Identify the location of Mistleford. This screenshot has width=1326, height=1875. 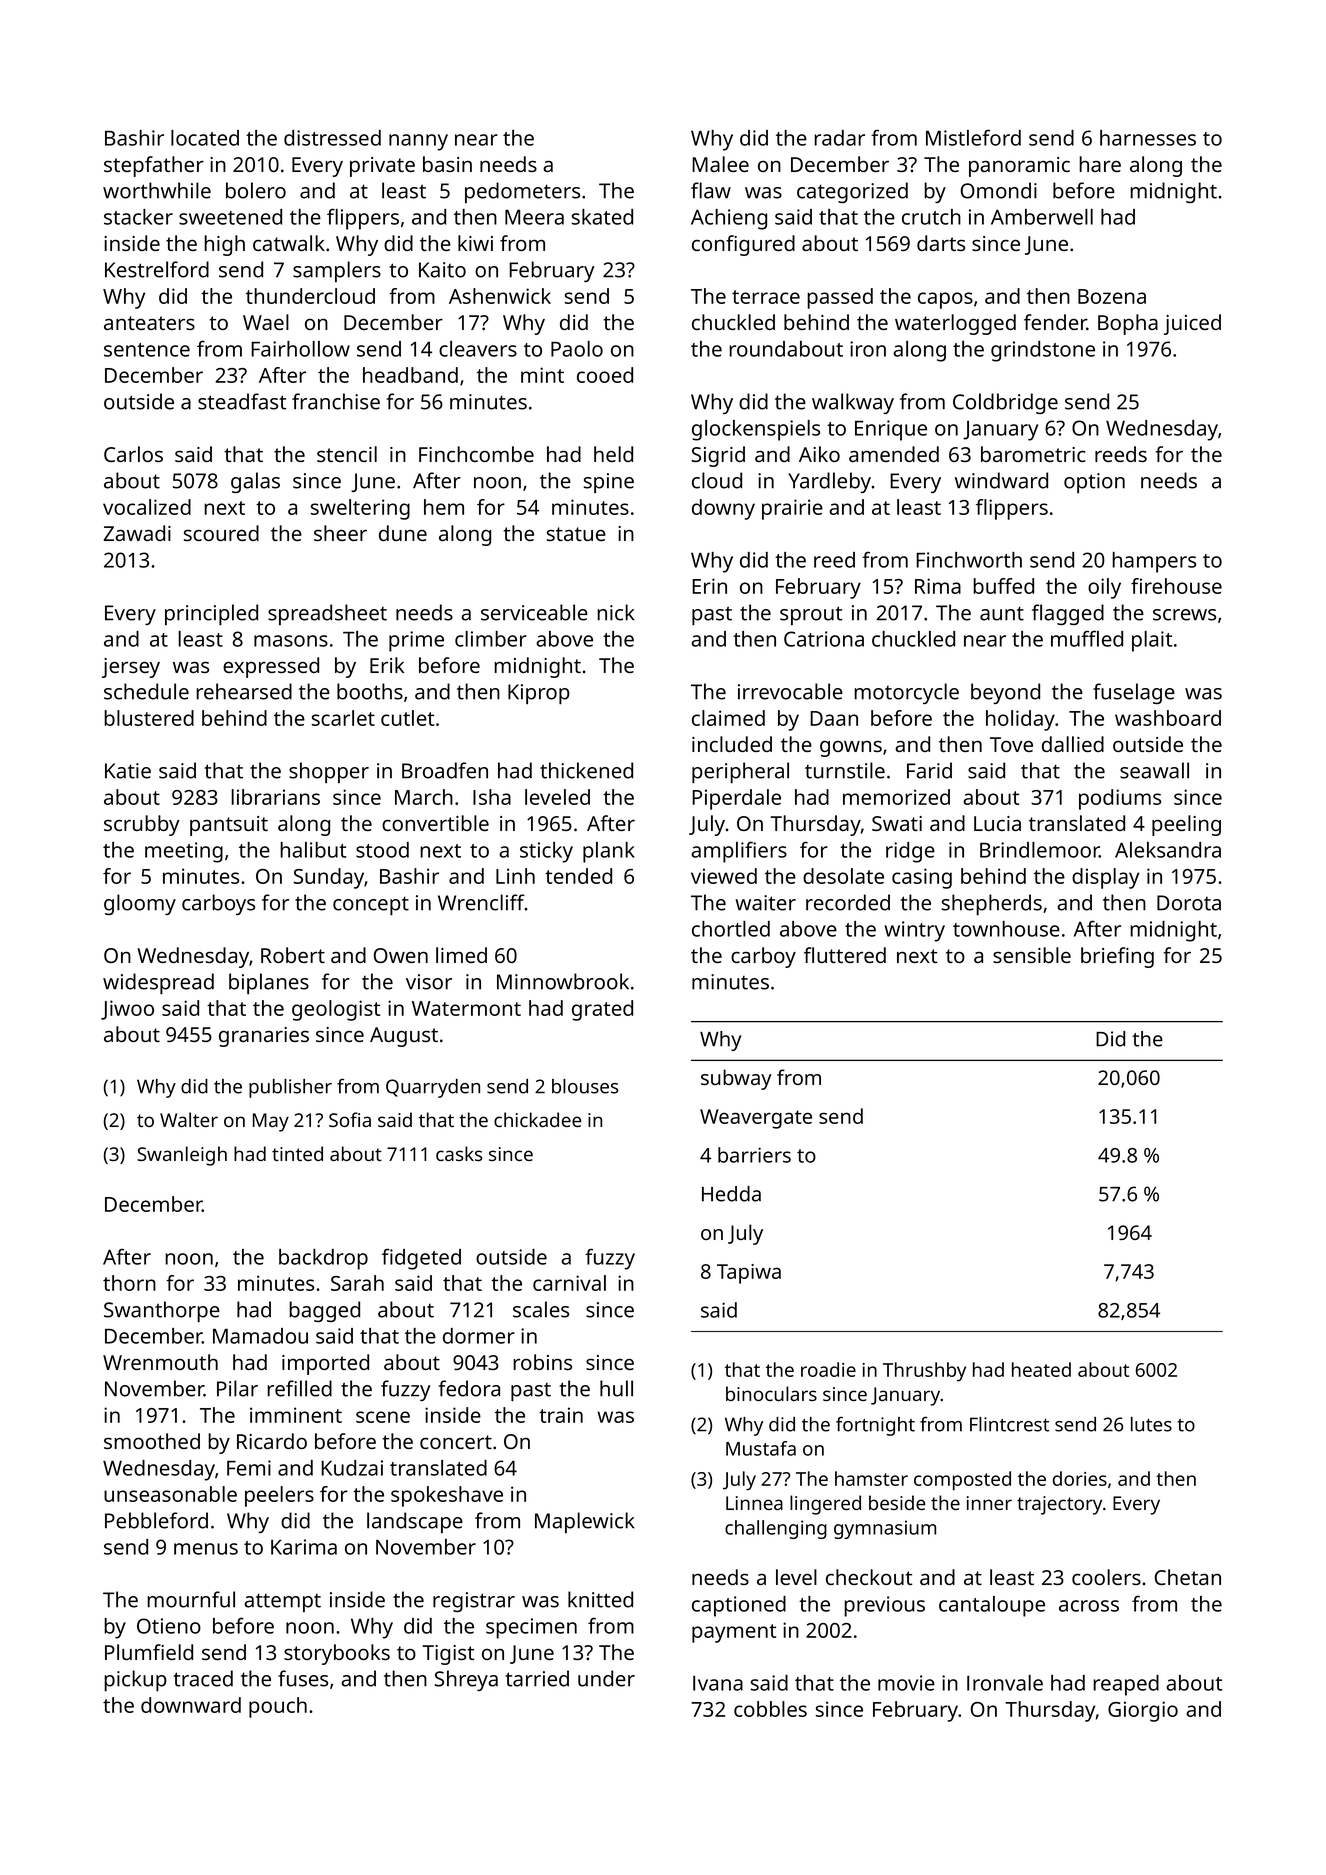
(973, 138).
